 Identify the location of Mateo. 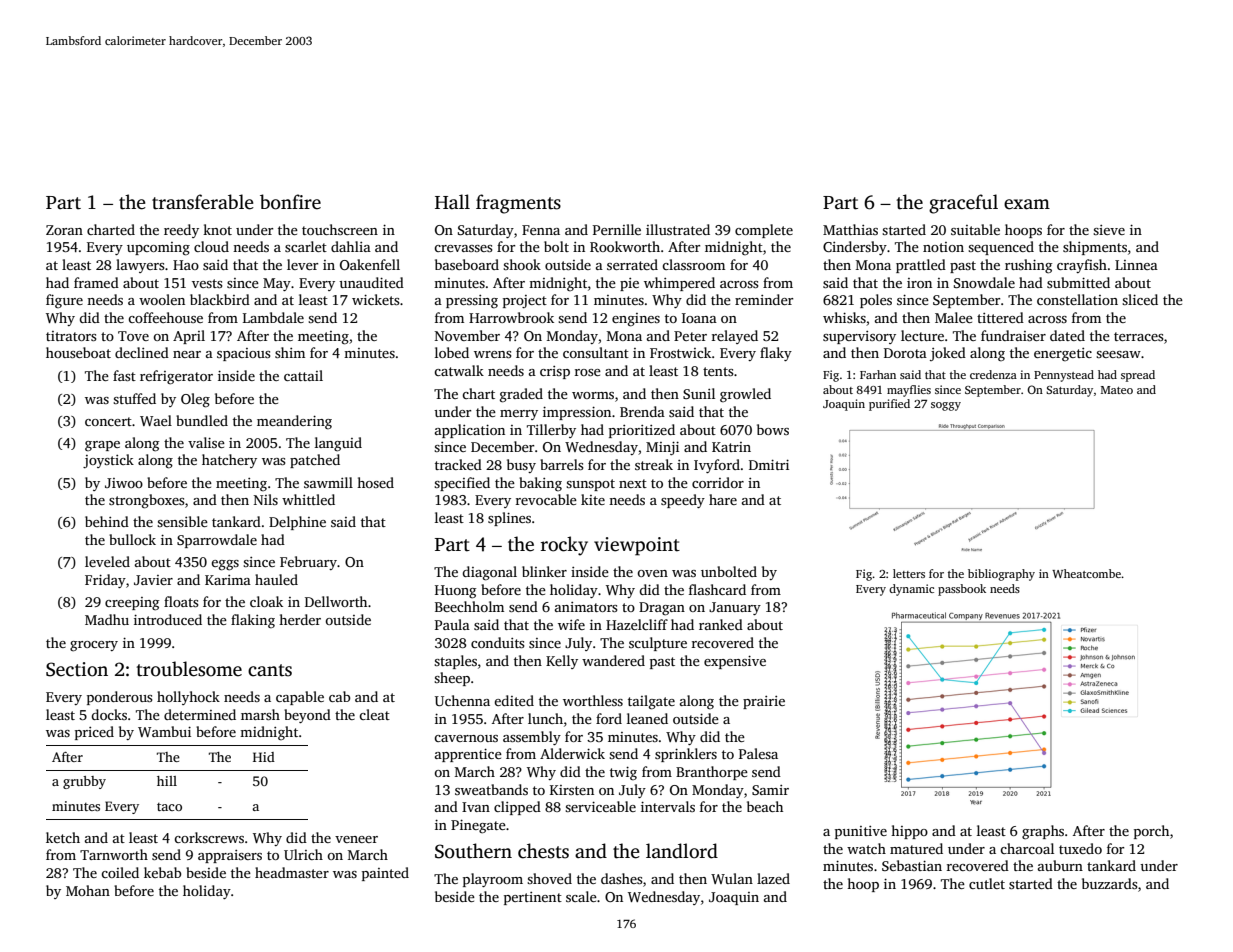
(1117, 390).
